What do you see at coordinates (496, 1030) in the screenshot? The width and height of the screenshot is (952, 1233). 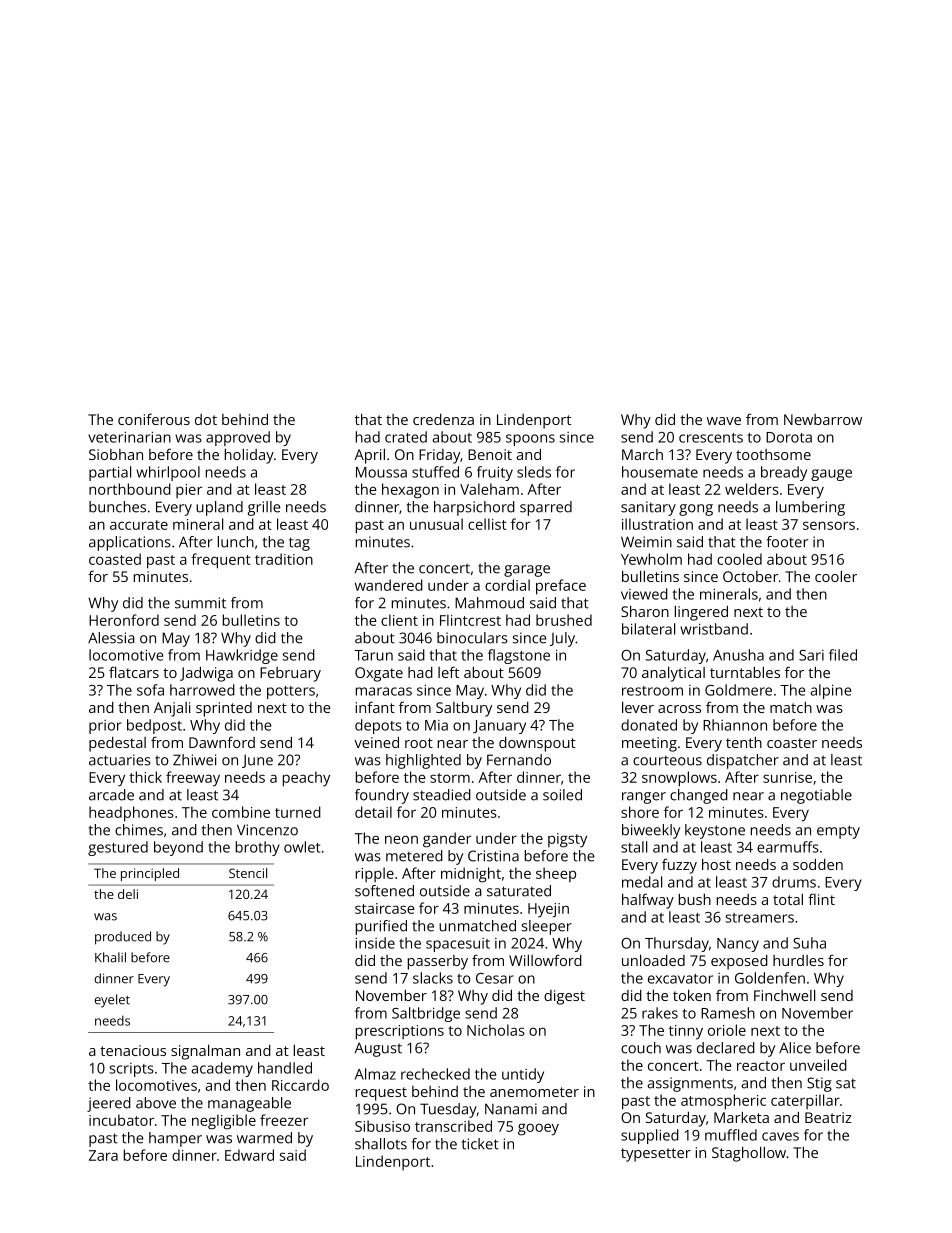 I see `Nicholas` at bounding box center [496, 1030].
